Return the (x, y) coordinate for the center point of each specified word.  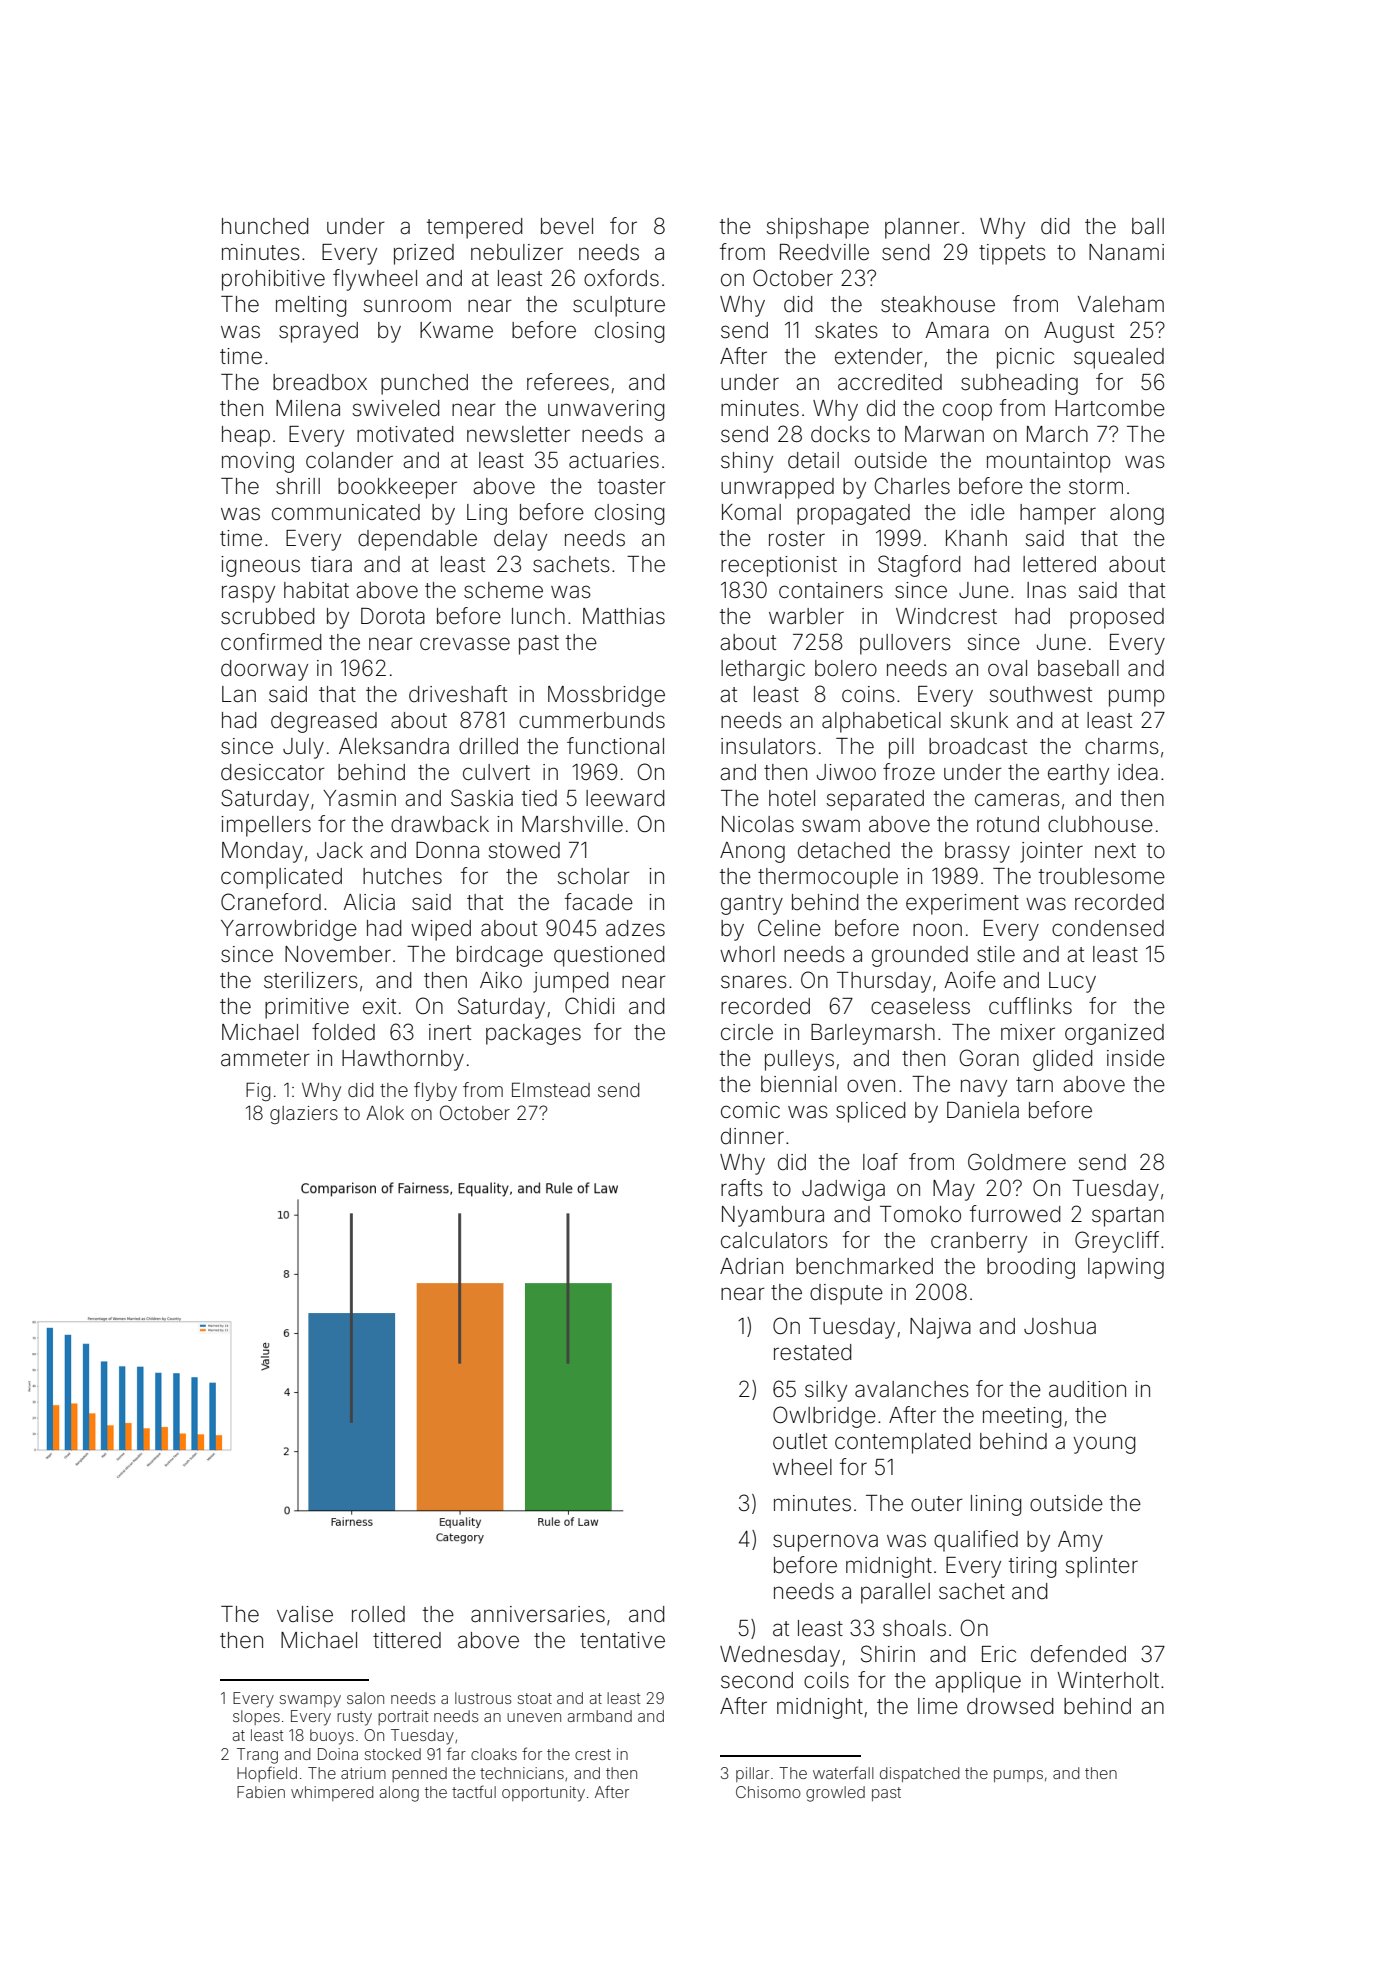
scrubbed (267, 616)
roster (797, 539)
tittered (407, 1640)
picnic (1025, 358)
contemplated (902, 1443)
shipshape (818, 228)
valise (305, 1614)
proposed (1117, 618)
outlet (800, 1441)
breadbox (320, 382)
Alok (385, 1113)
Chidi (590, 1005)
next (1115, 850)
